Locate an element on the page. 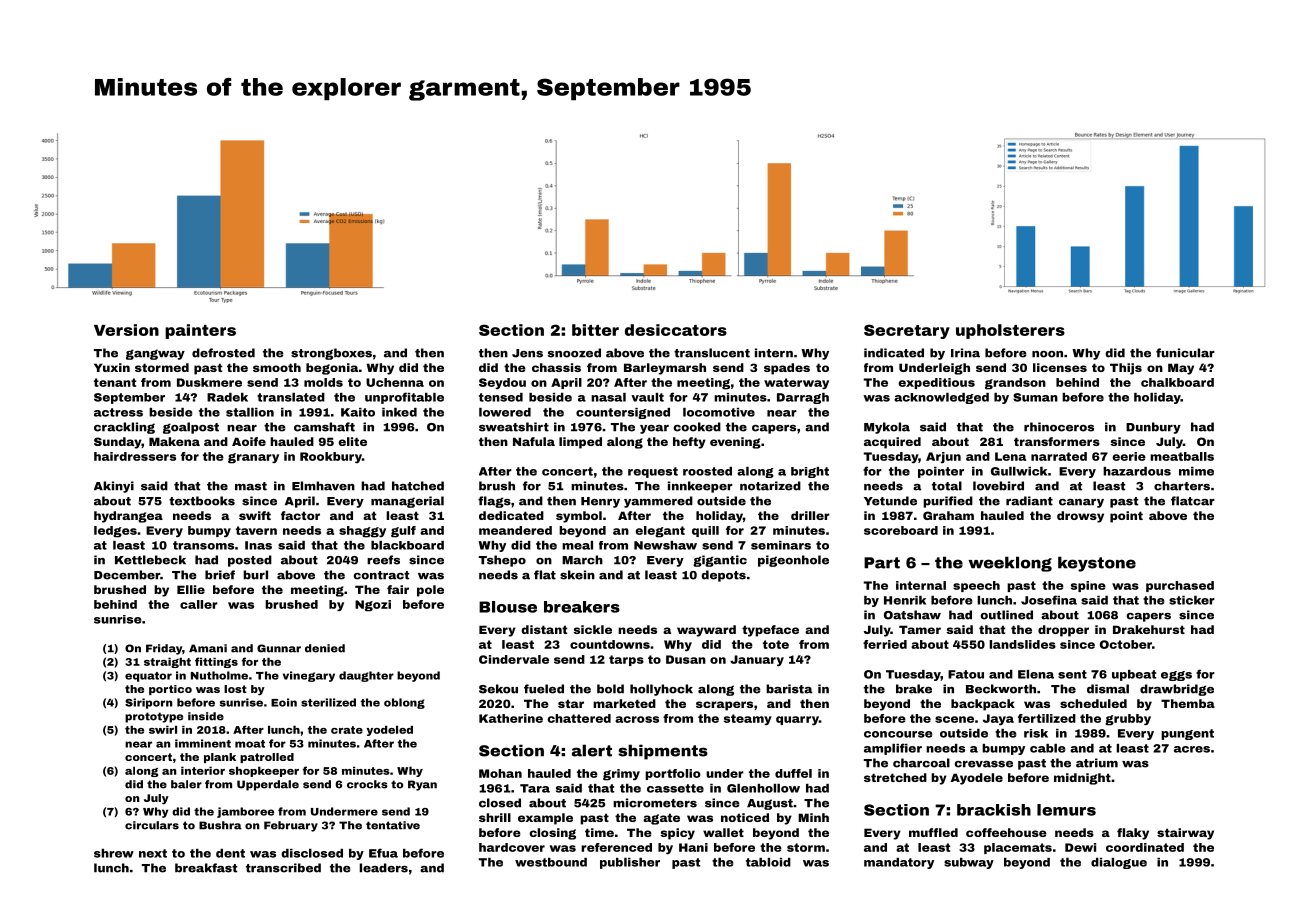 The height and width of the document is (924, 1308). Version is located at coordinates (126, 330).
